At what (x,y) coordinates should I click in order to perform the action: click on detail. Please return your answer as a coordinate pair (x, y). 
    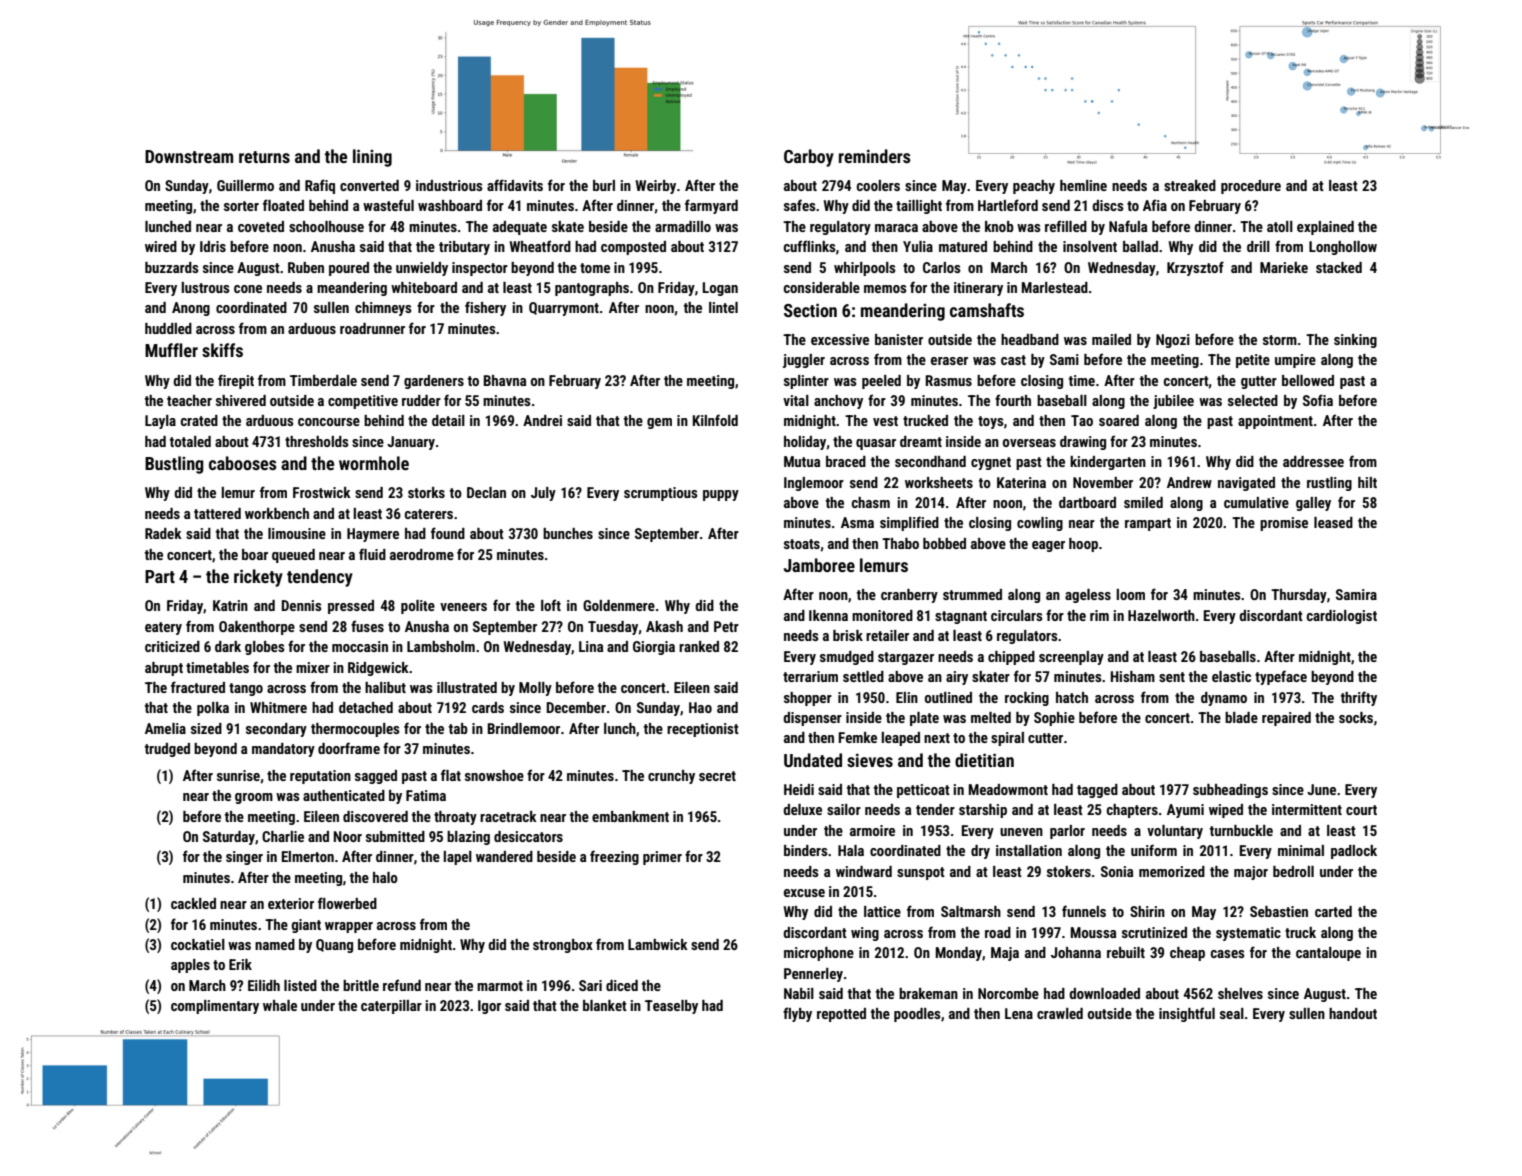
    Looking at the image, I should click on (448, 420).
